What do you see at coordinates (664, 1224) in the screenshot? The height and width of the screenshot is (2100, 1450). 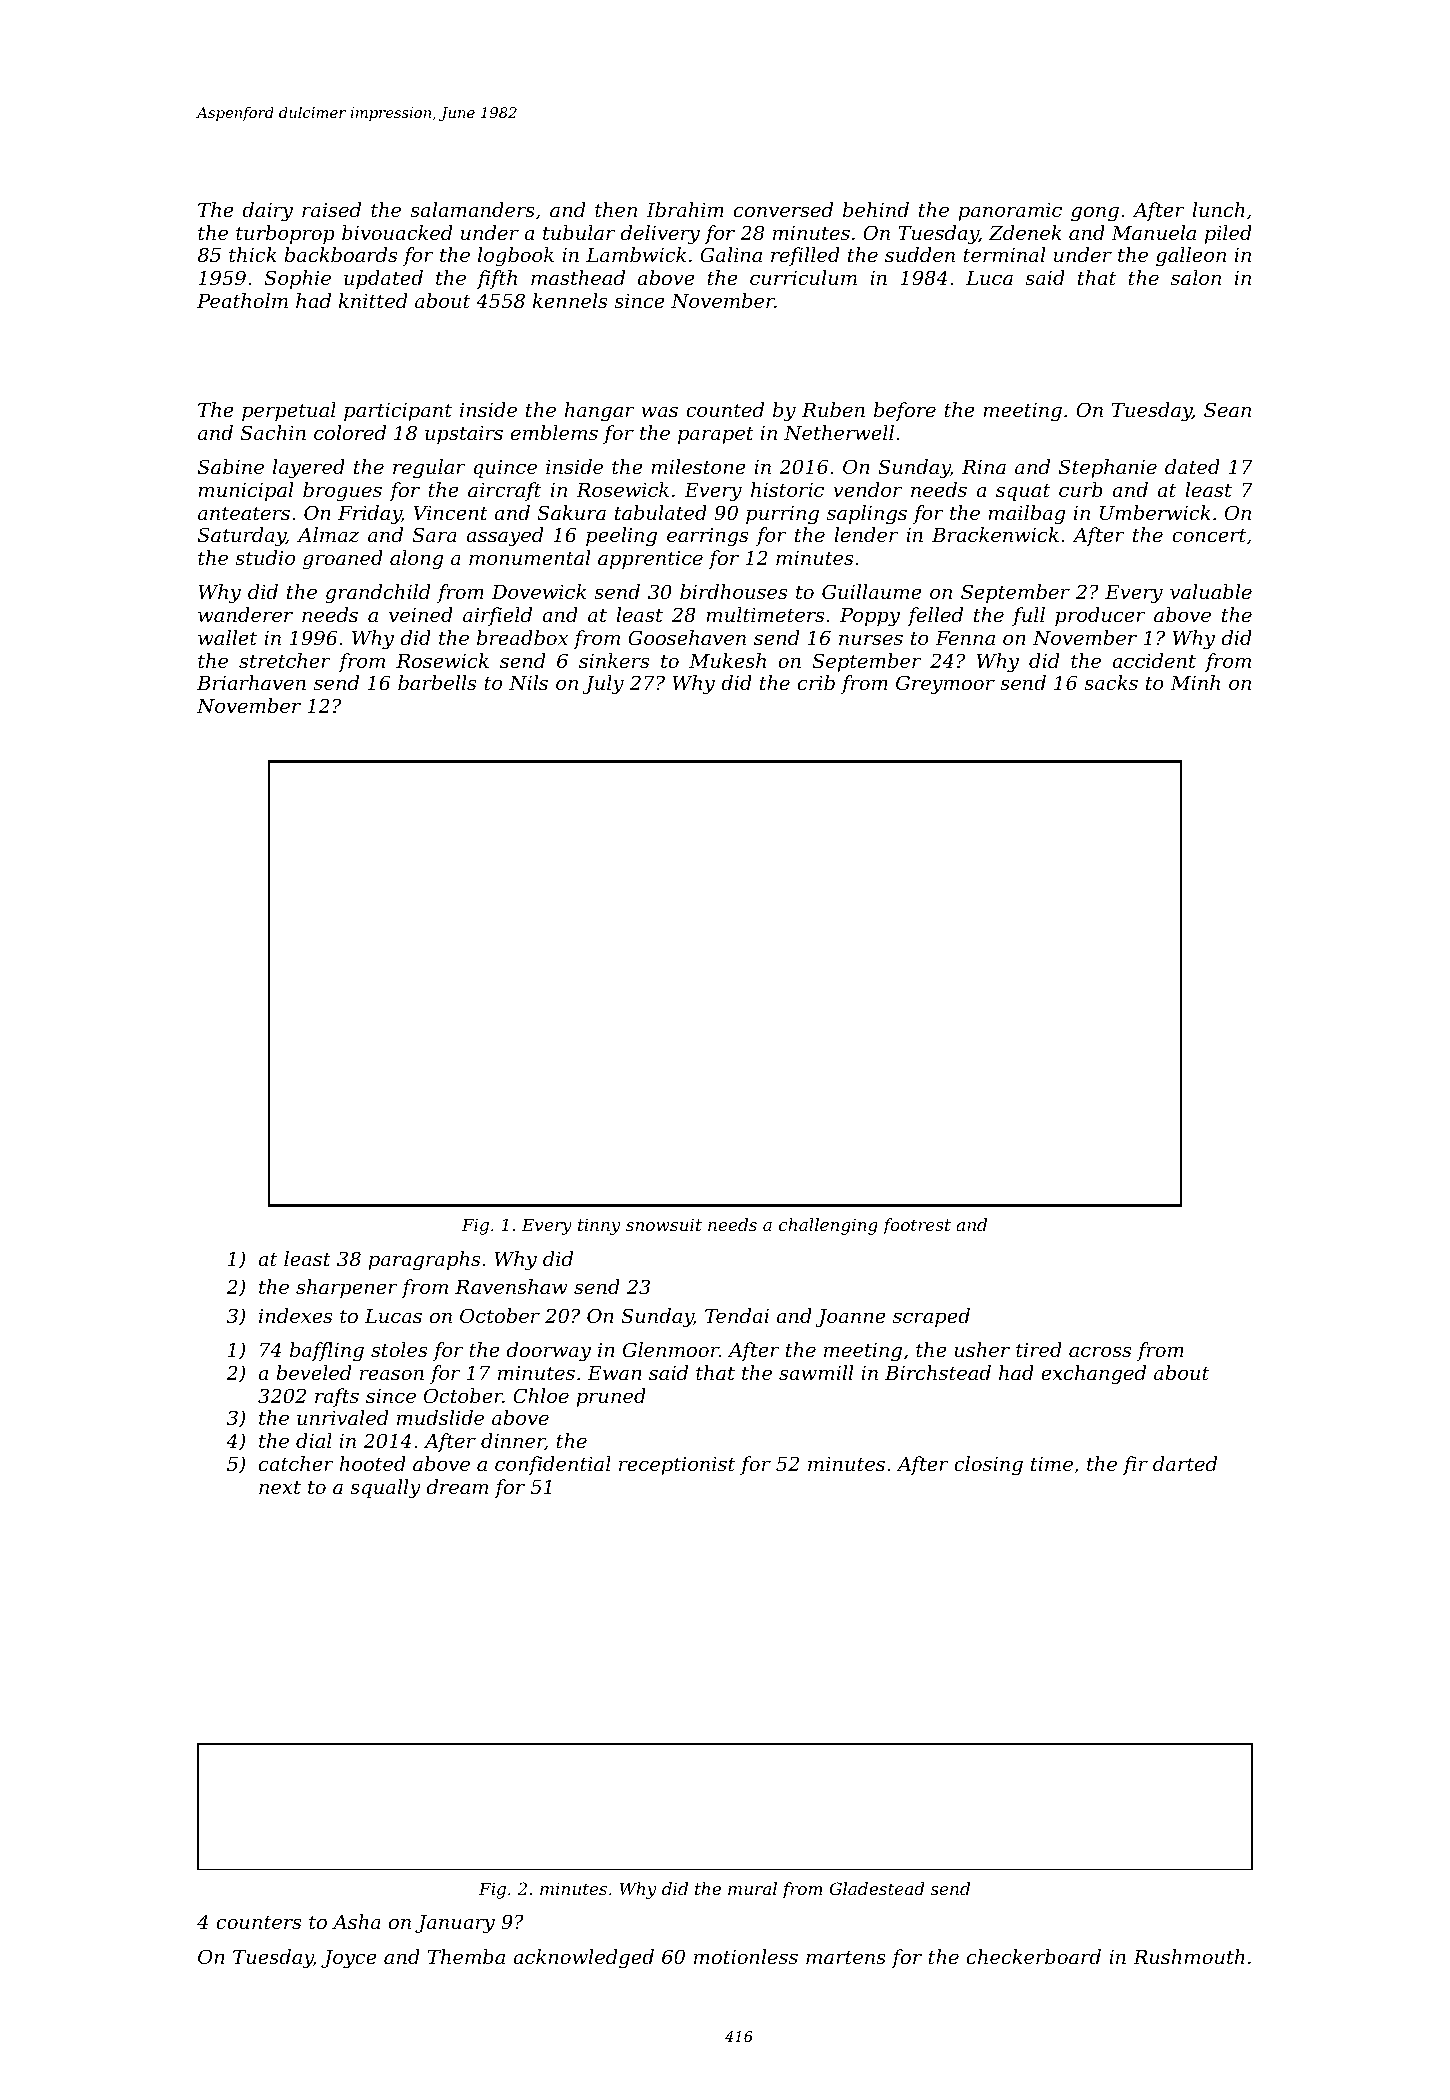 I see `snowsuit` at bounding box center [664, 1224].
